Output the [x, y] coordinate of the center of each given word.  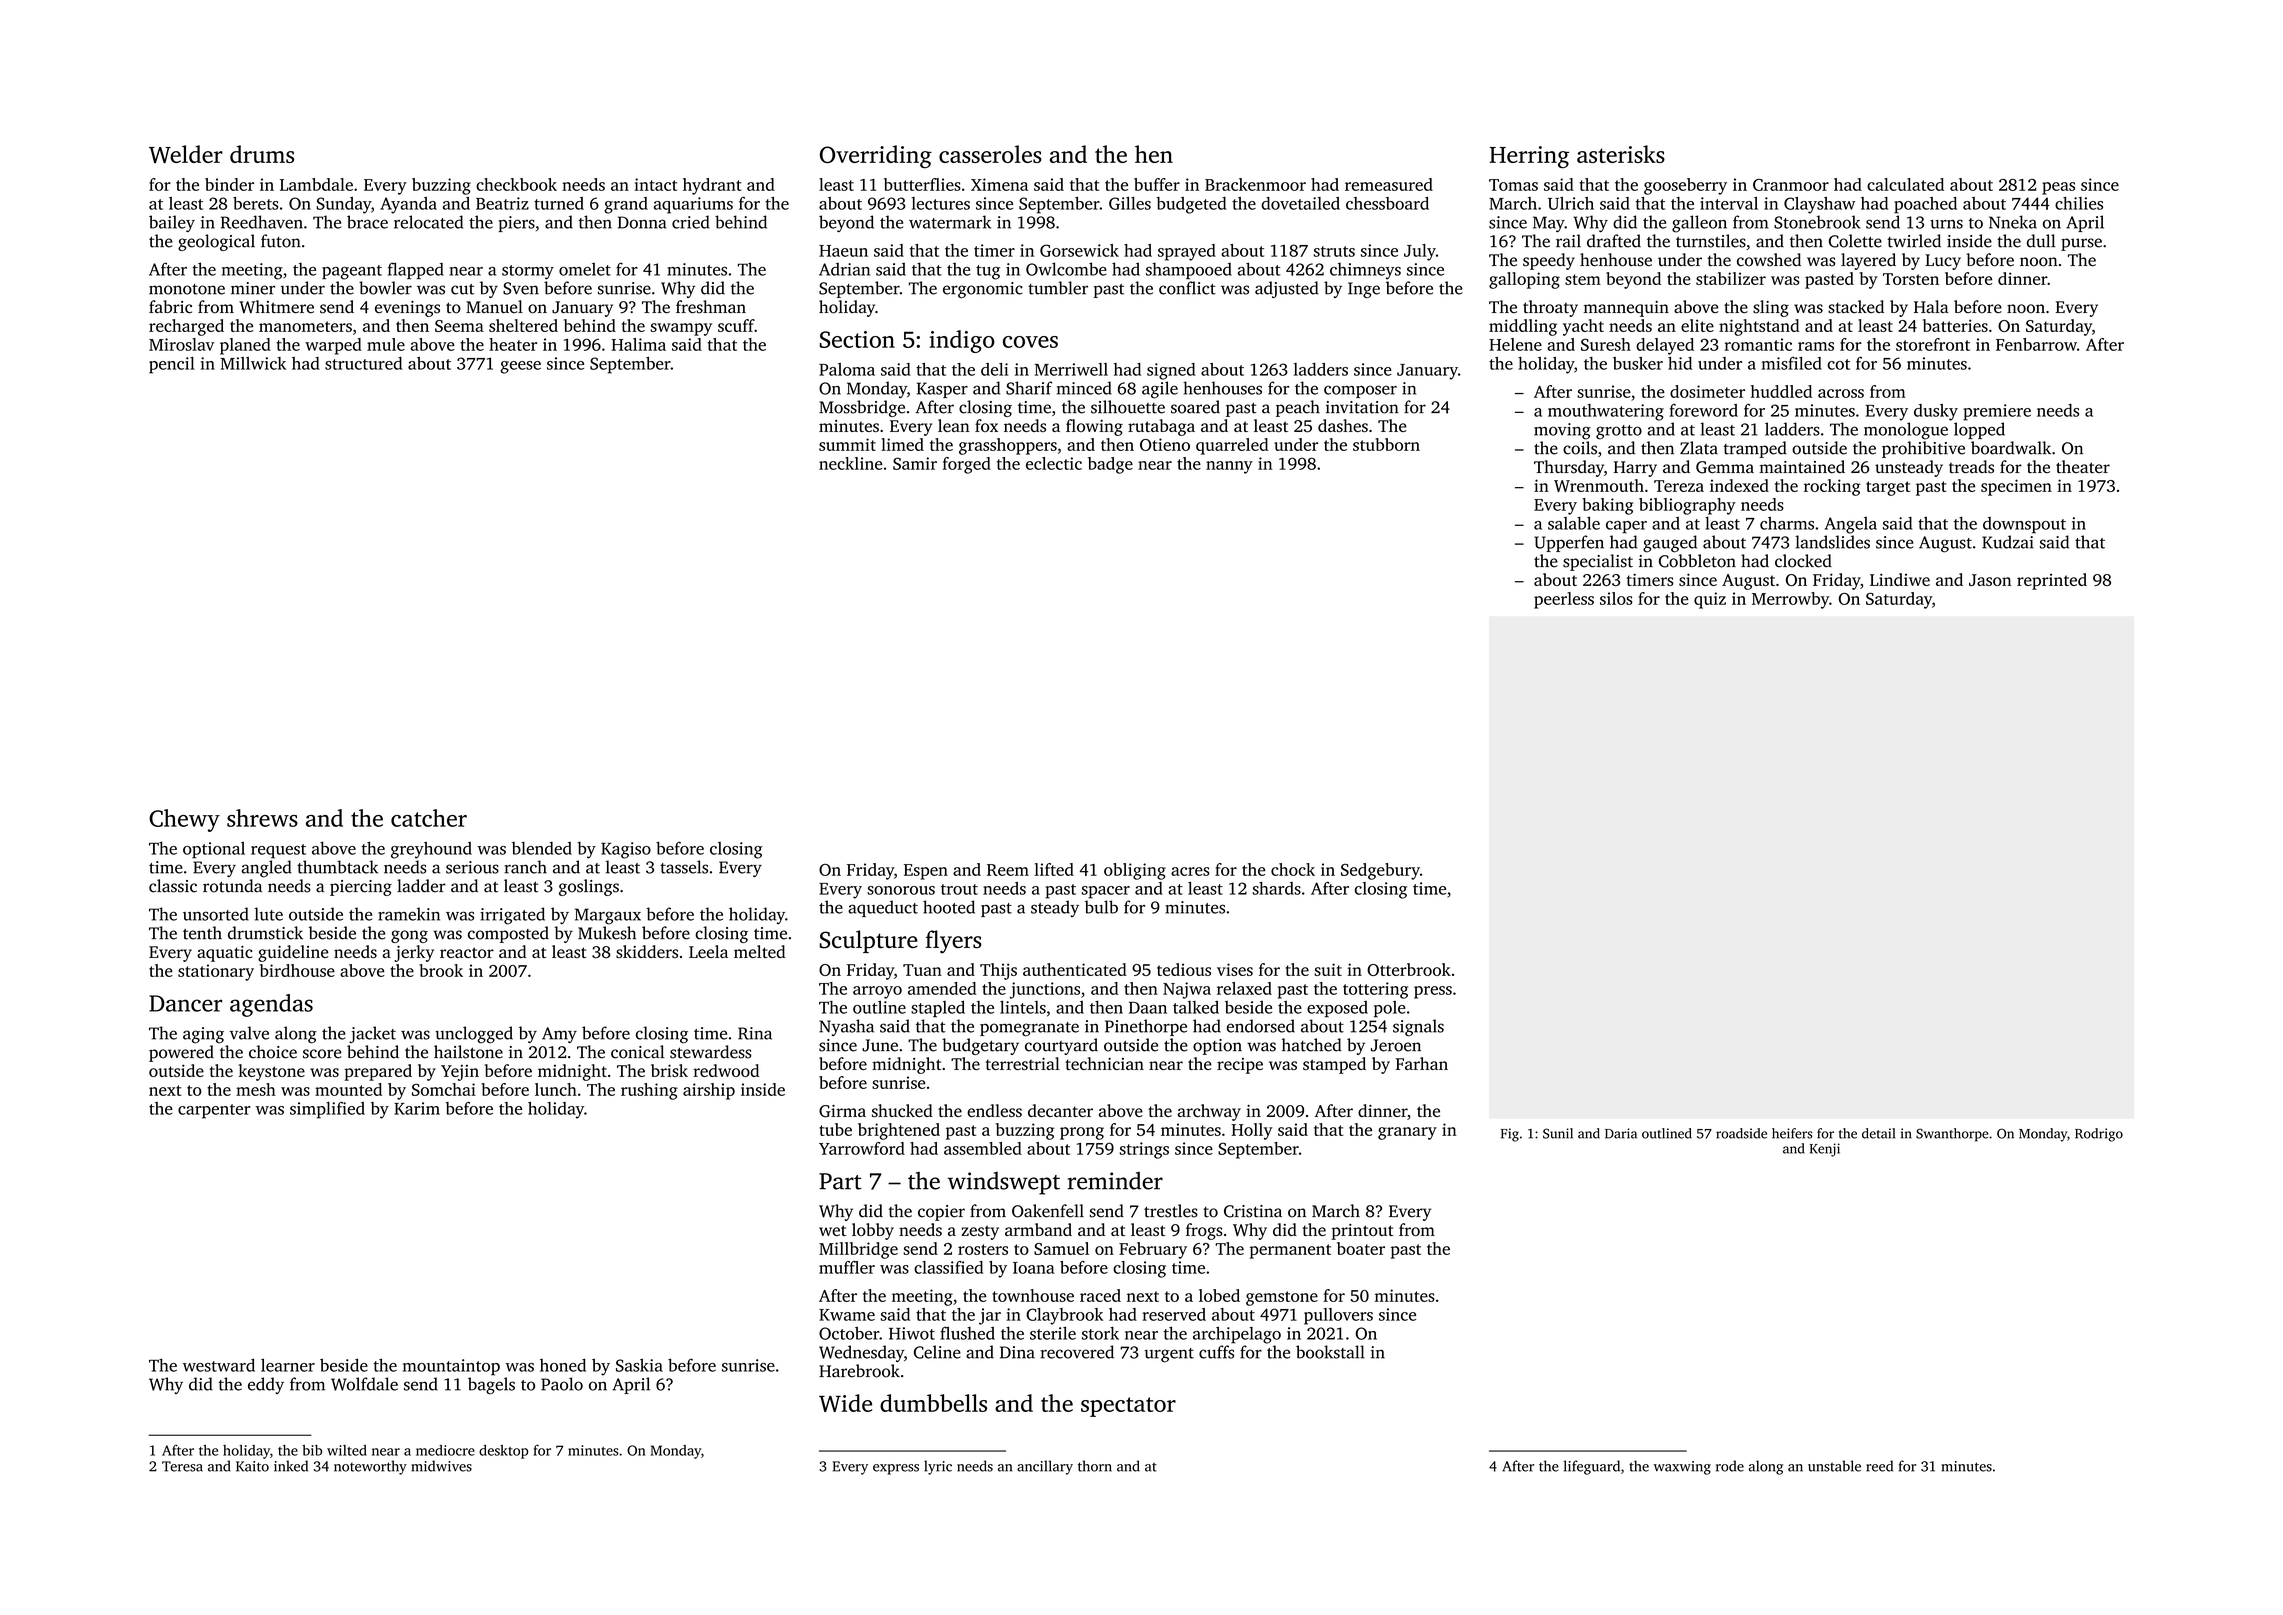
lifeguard [1592, 1467]
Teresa [182, 1466]
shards [1277, 888]
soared [1195, 407]
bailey [172, 223]
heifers [1792, 1133]
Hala [1931, 306]
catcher [429, 818]
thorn [1095, 1466]
